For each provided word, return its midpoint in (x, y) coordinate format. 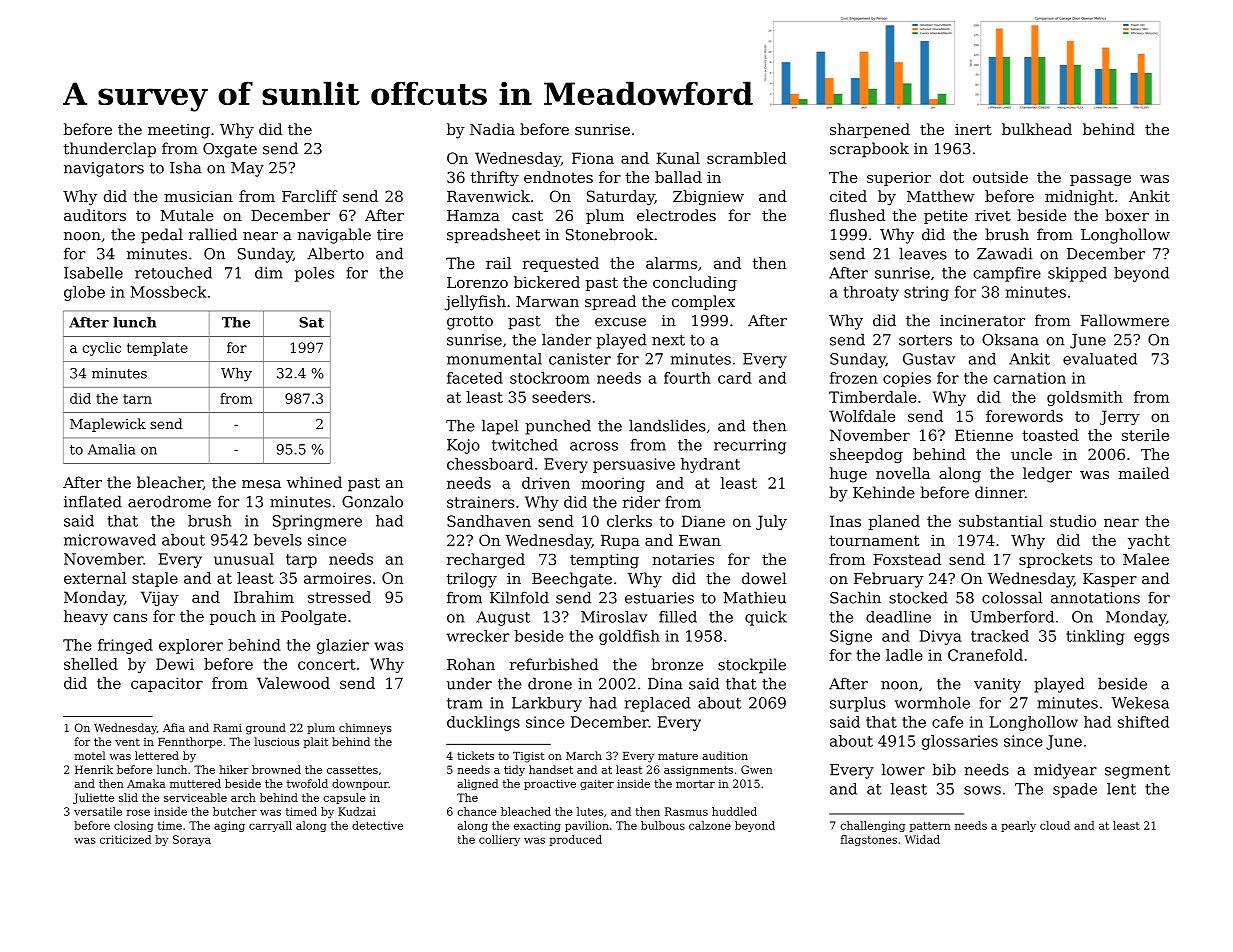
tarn (137, 399)
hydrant (710, 465)
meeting (179, 131)
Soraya (192, 840)
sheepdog (866, 455)
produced (575, 840)
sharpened (870, 130)
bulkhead (1037, 129)
